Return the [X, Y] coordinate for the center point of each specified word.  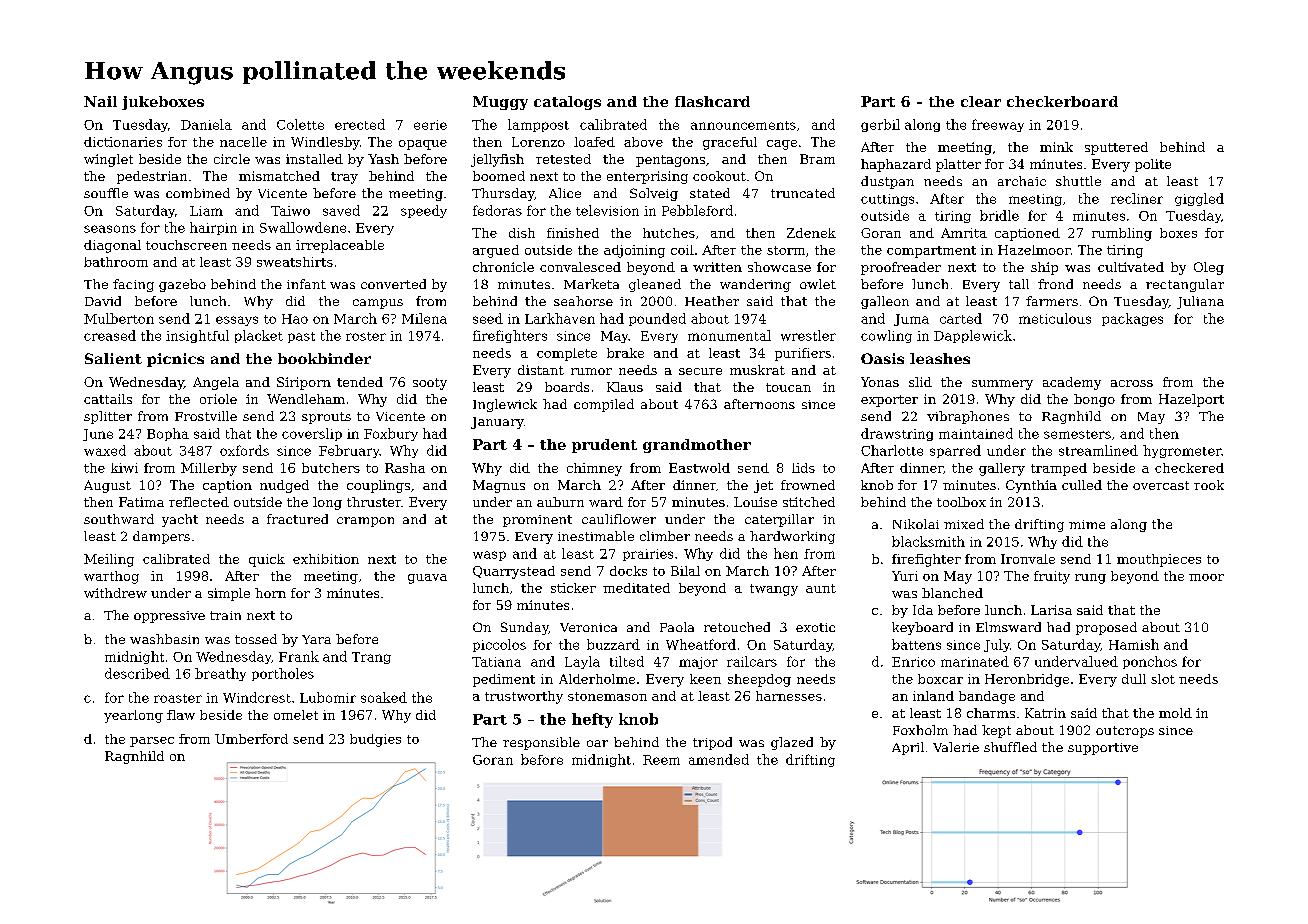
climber [665, 536]
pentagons [670, 161]
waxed [105, 450]
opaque [423, 145]
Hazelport [1191, 400]
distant [541, 370]
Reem [661, 760]
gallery [1002, 469]
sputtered [1116, 148]
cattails [108, 399]
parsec [152, 742]
